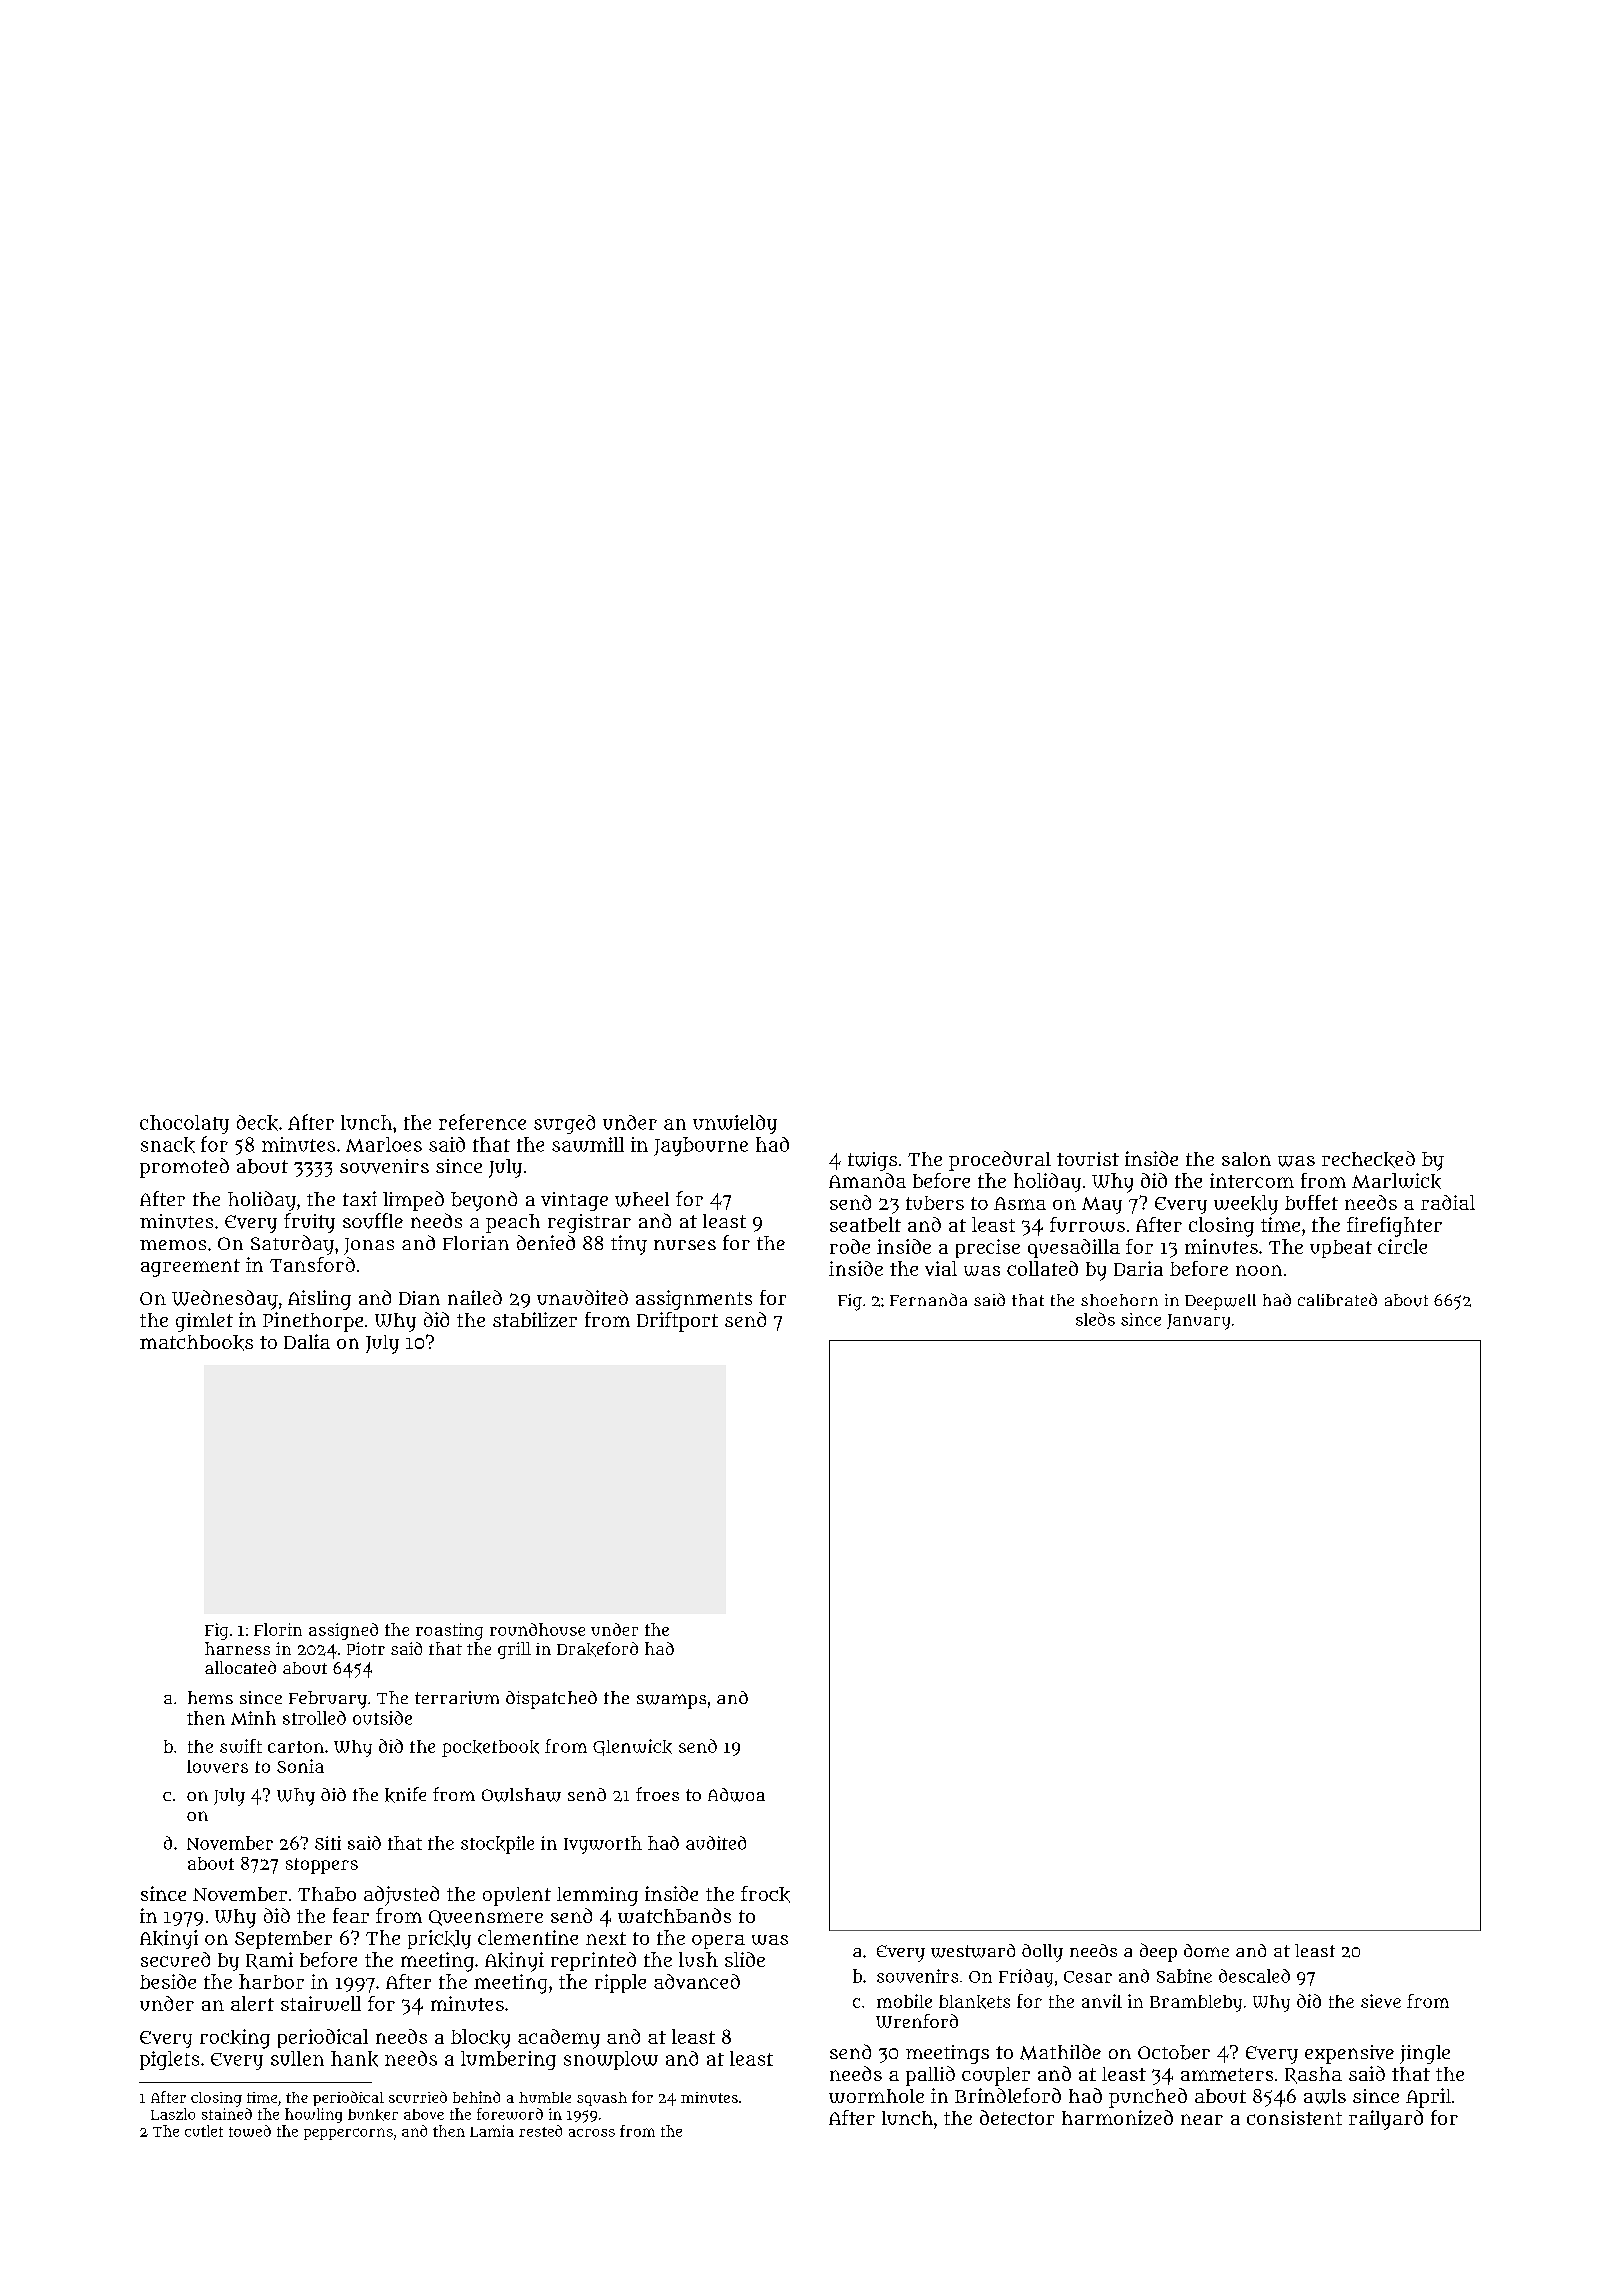 The image size is (1620, 2292). I want to click on dome, so click(1206, 1950).
